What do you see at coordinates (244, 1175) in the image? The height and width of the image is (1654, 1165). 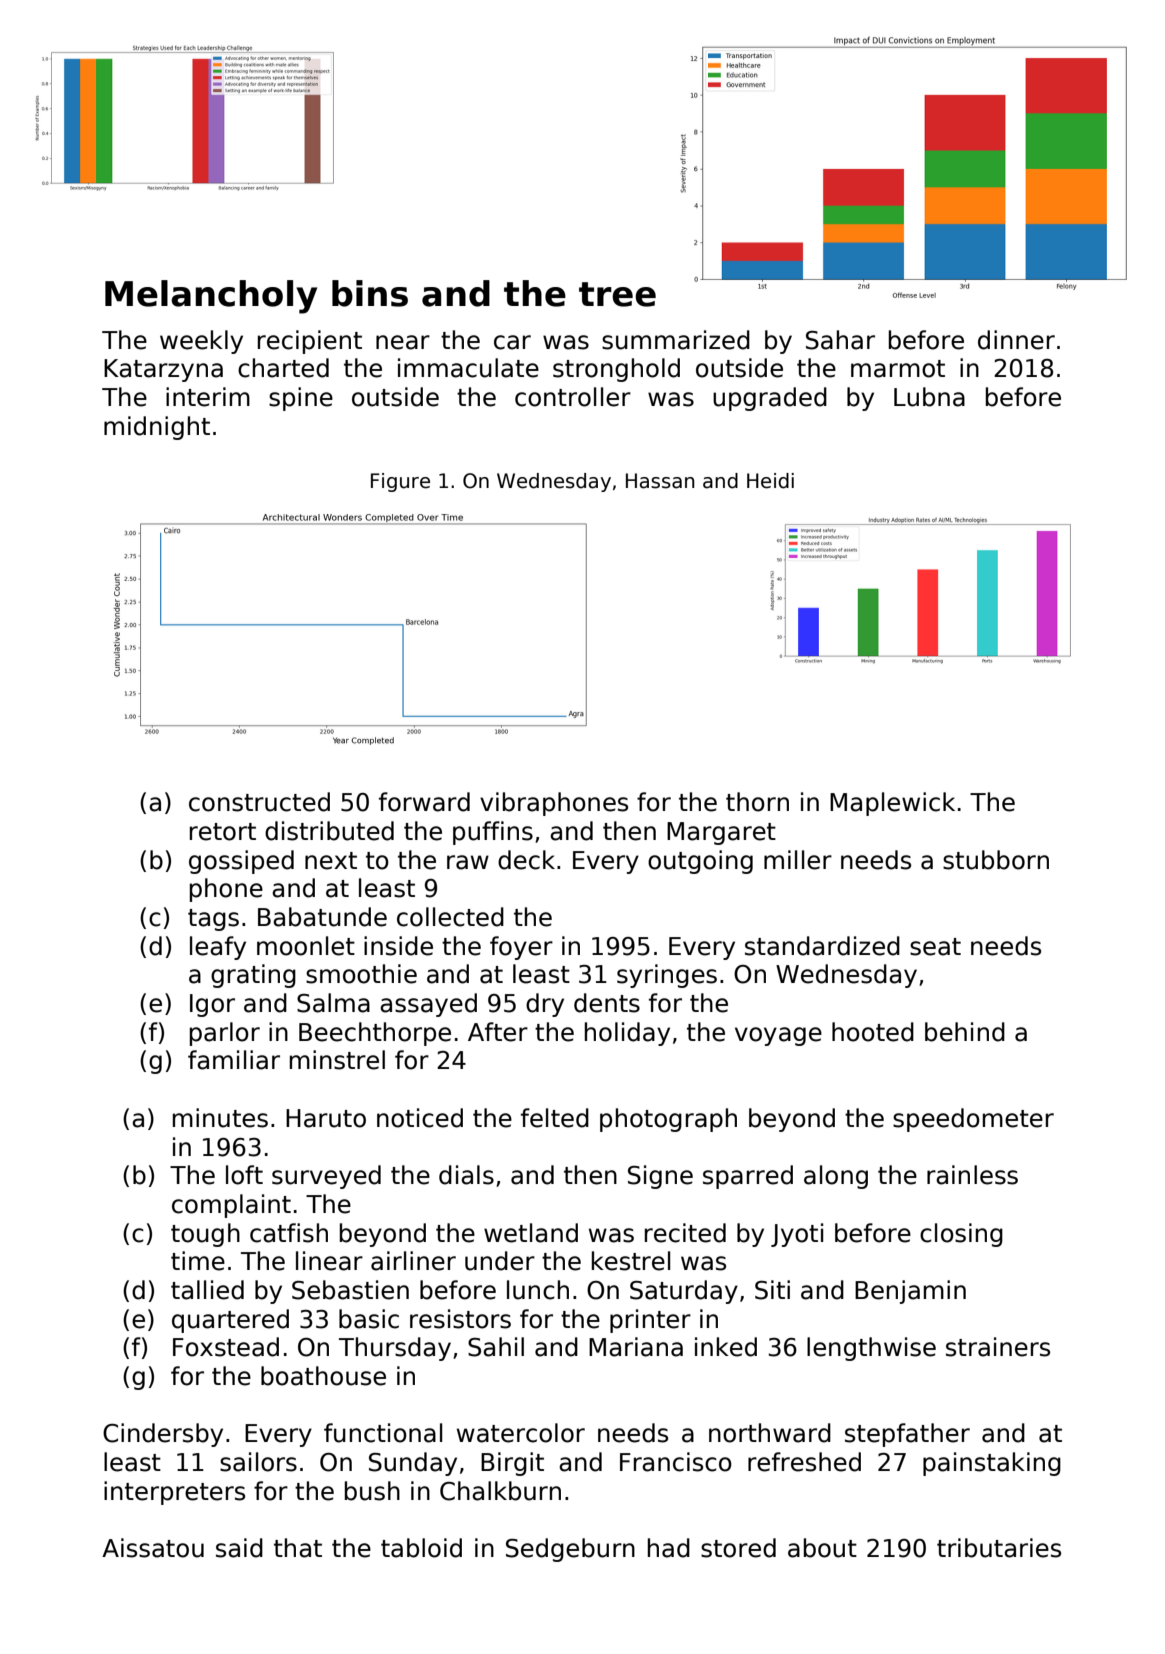 I see `loft` at bounding box center [244, 1175].
